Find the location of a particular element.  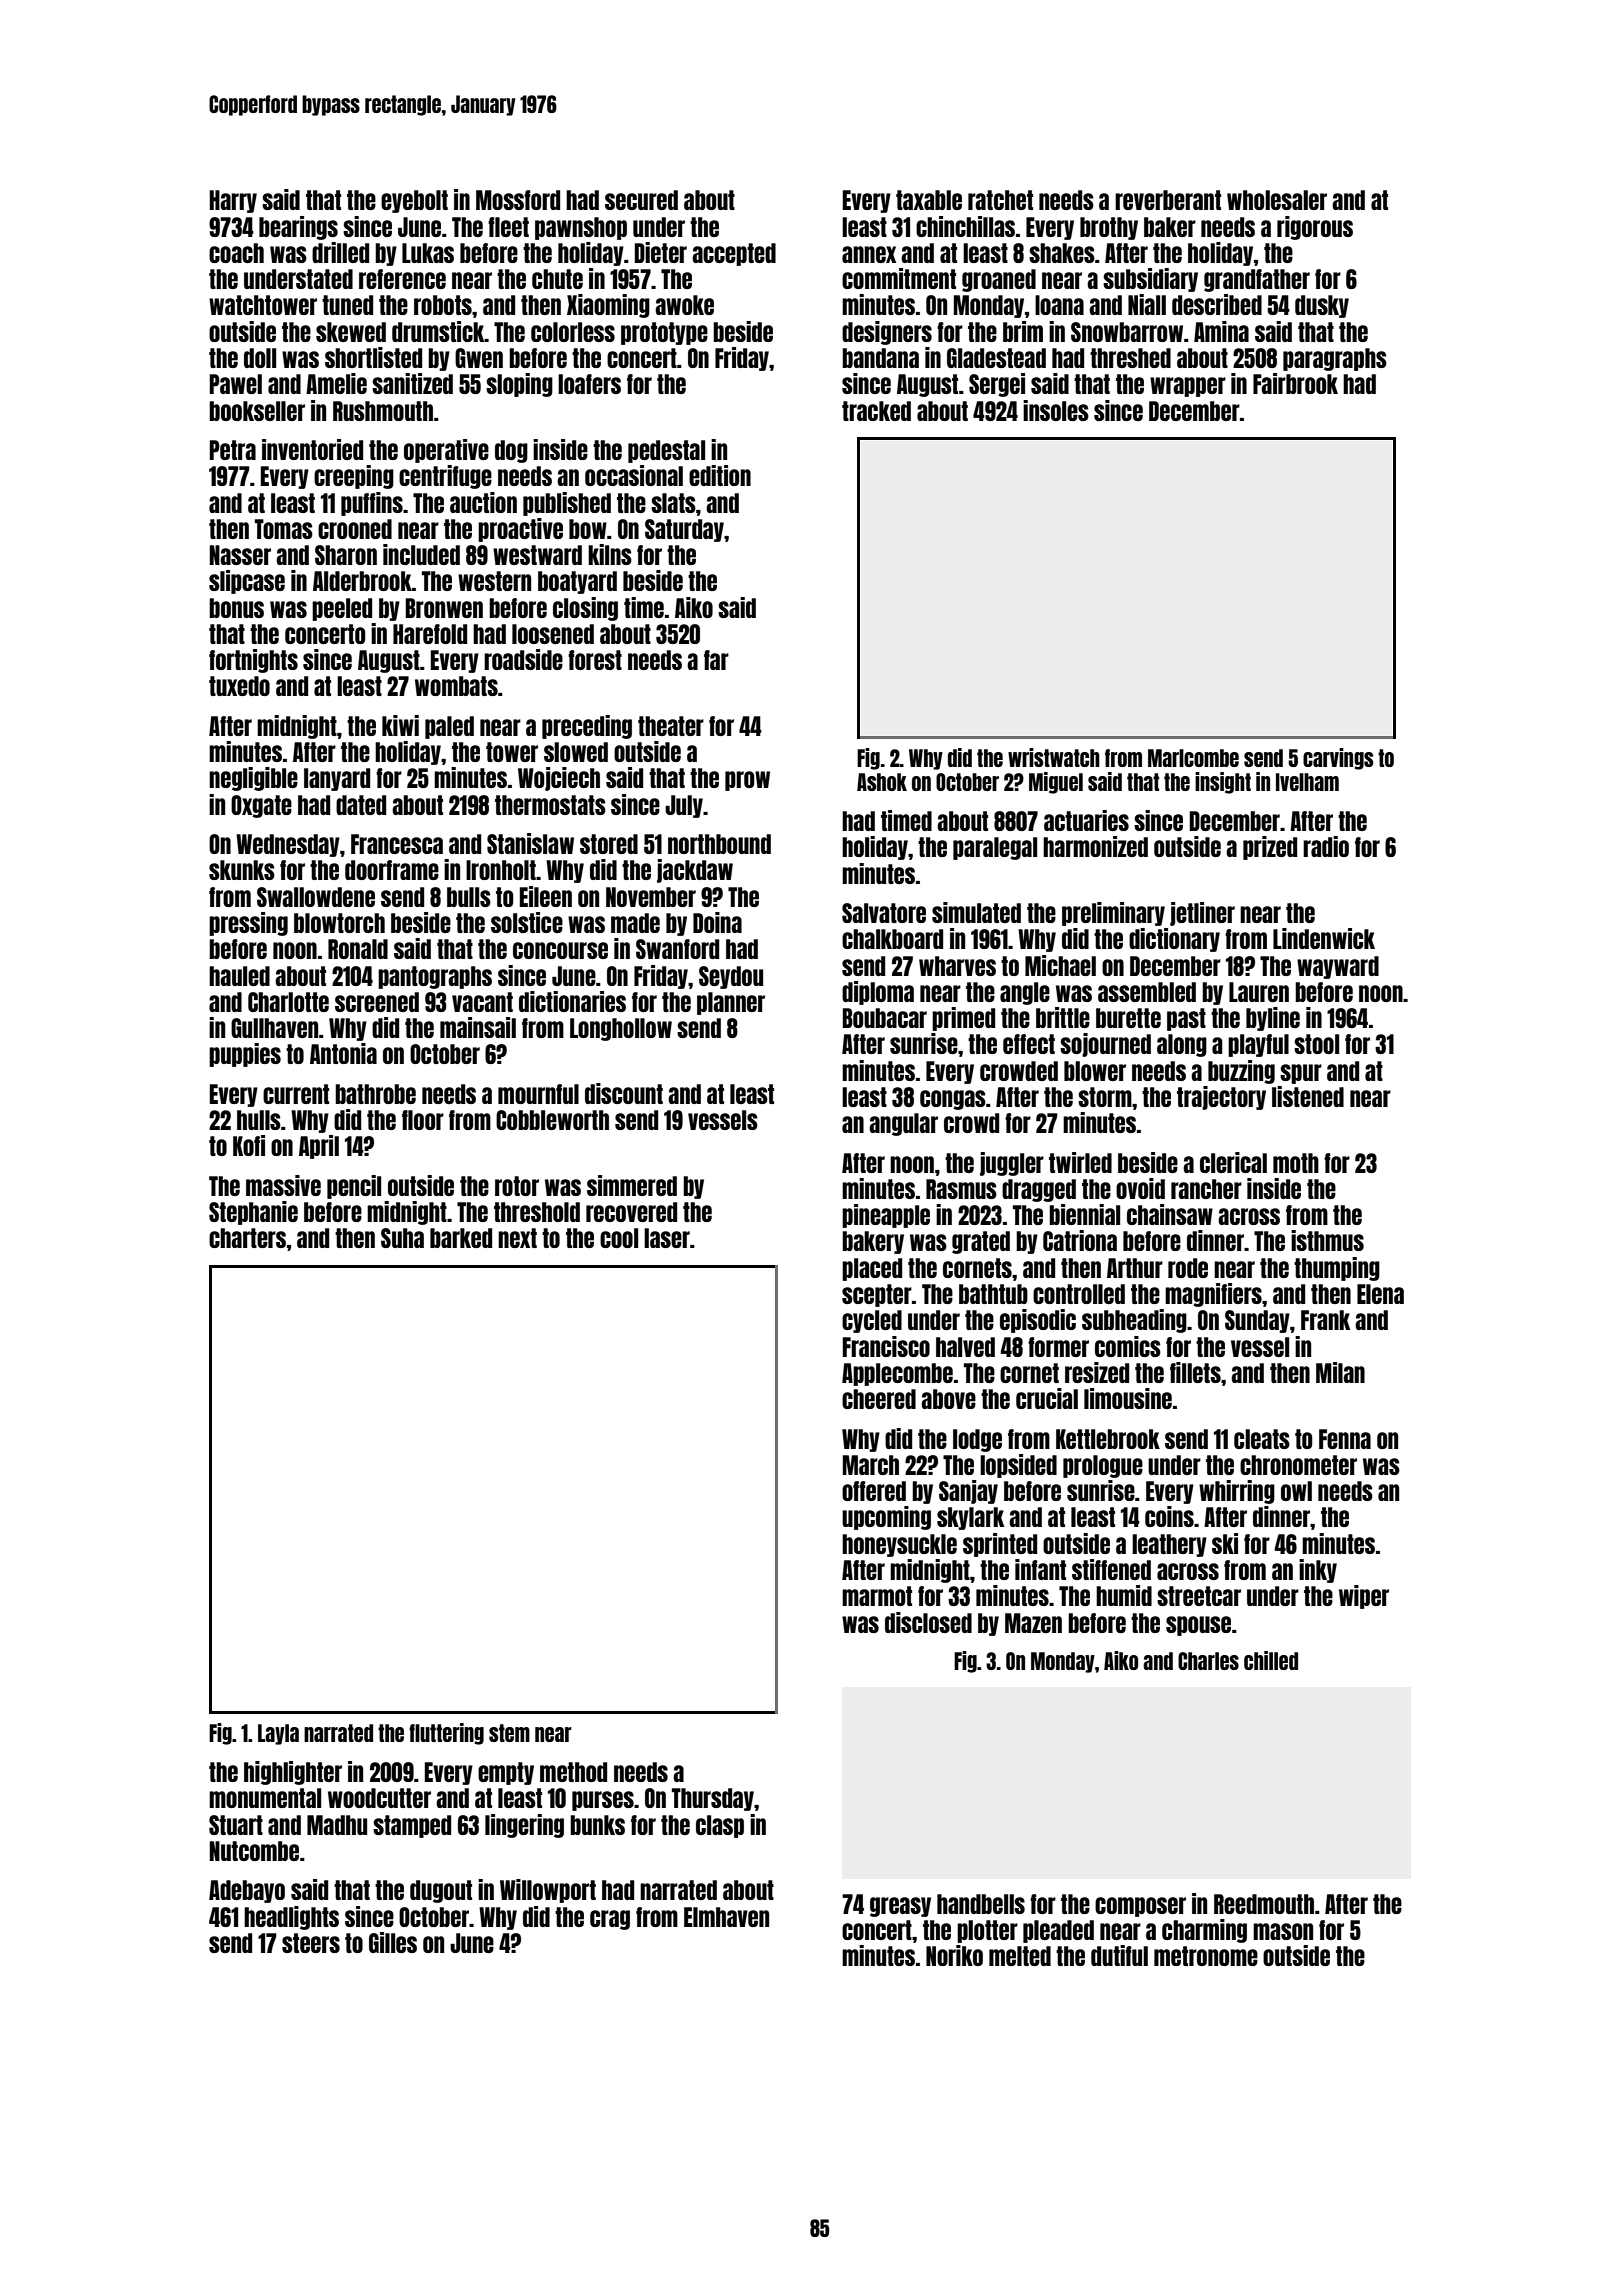

insoles is located at coordinates (1056, 410).
